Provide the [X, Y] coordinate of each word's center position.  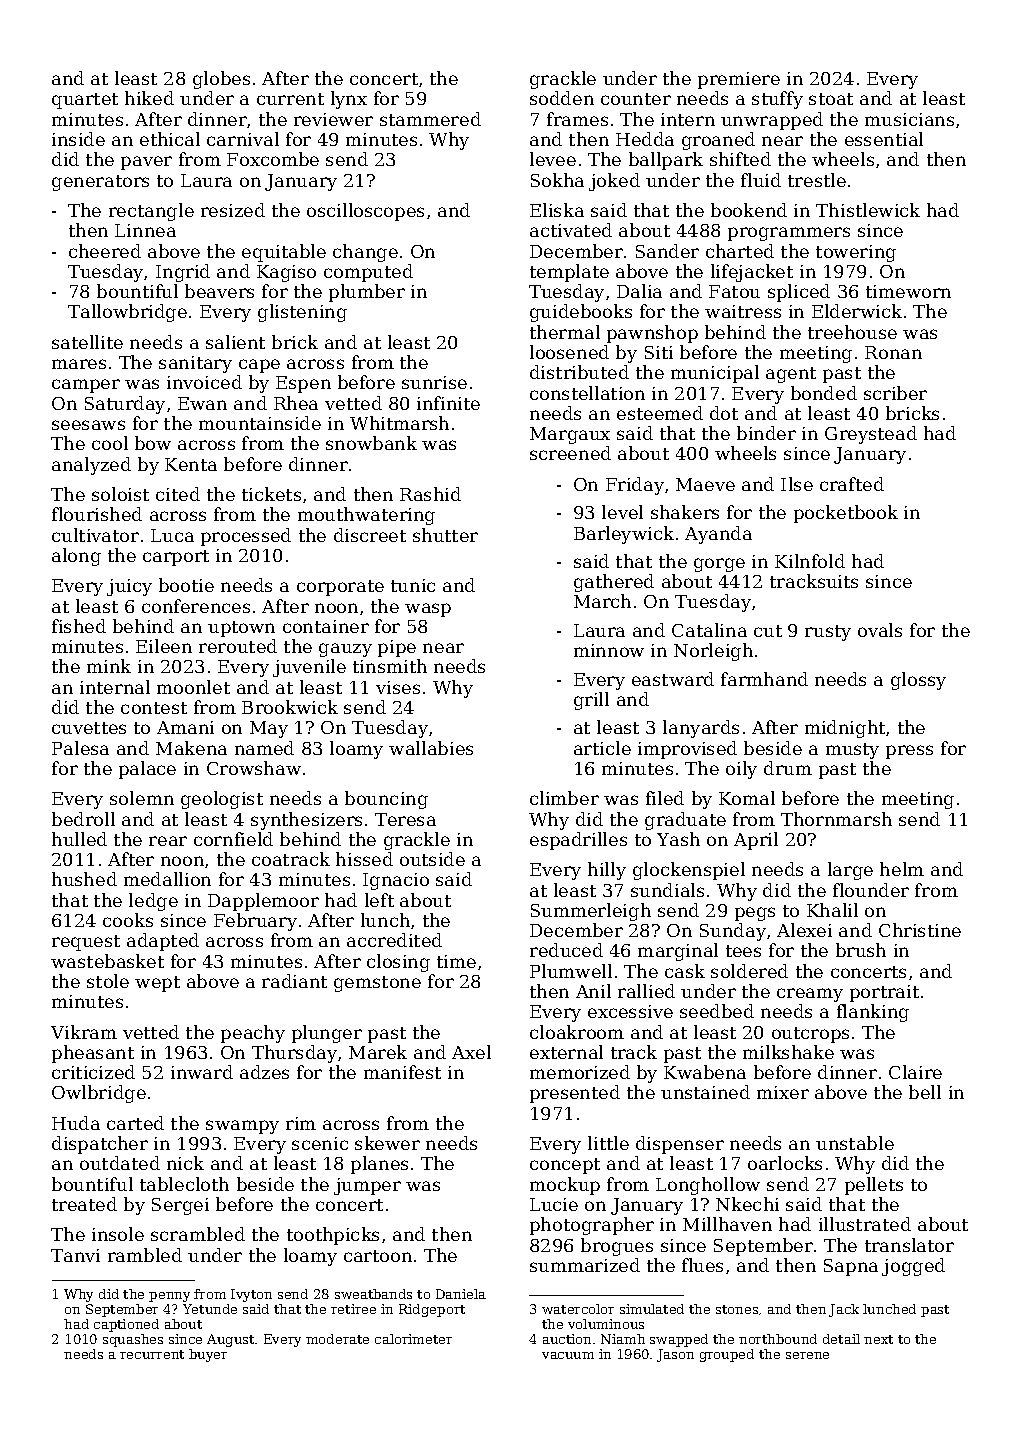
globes [221, 80]
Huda [76, 1123]
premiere [739, 80]
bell [925, 1092]
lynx [349, 100]
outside [432, 859]
